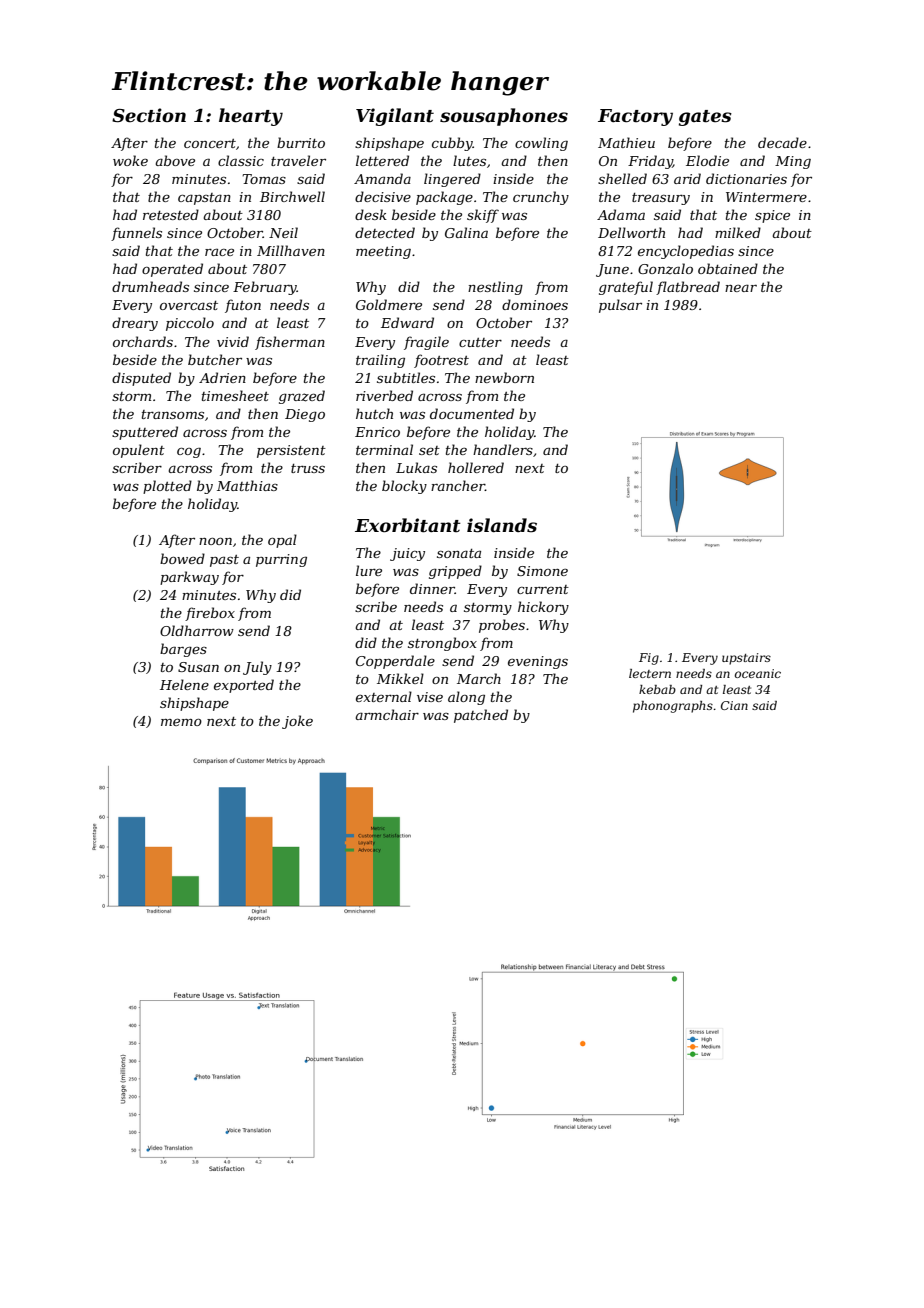  Describe the element at coordinates (481, 716) in the image. I see `patched` at that location.
